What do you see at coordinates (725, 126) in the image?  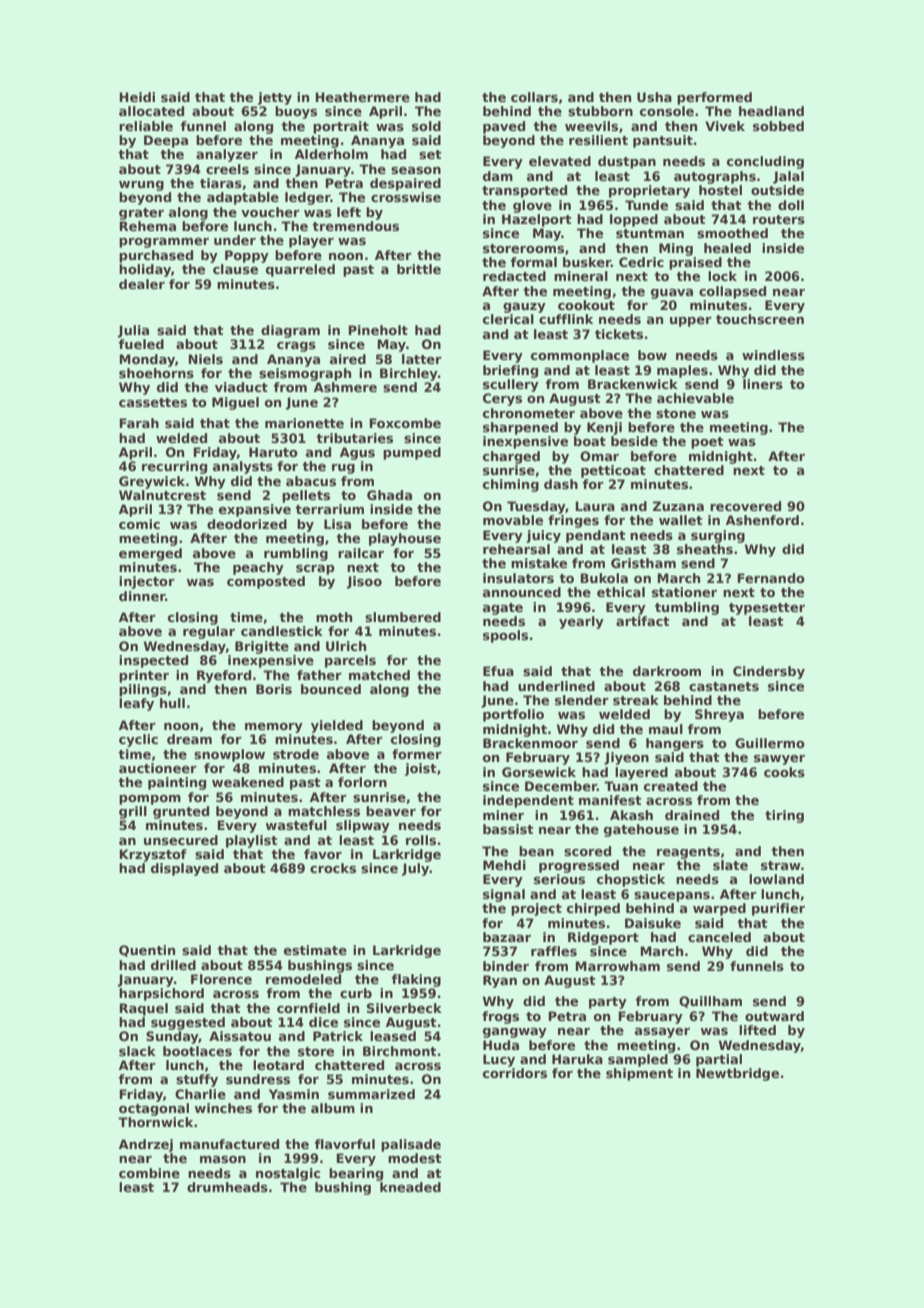 I see `Vivek` at bounding box center [725, 126].
